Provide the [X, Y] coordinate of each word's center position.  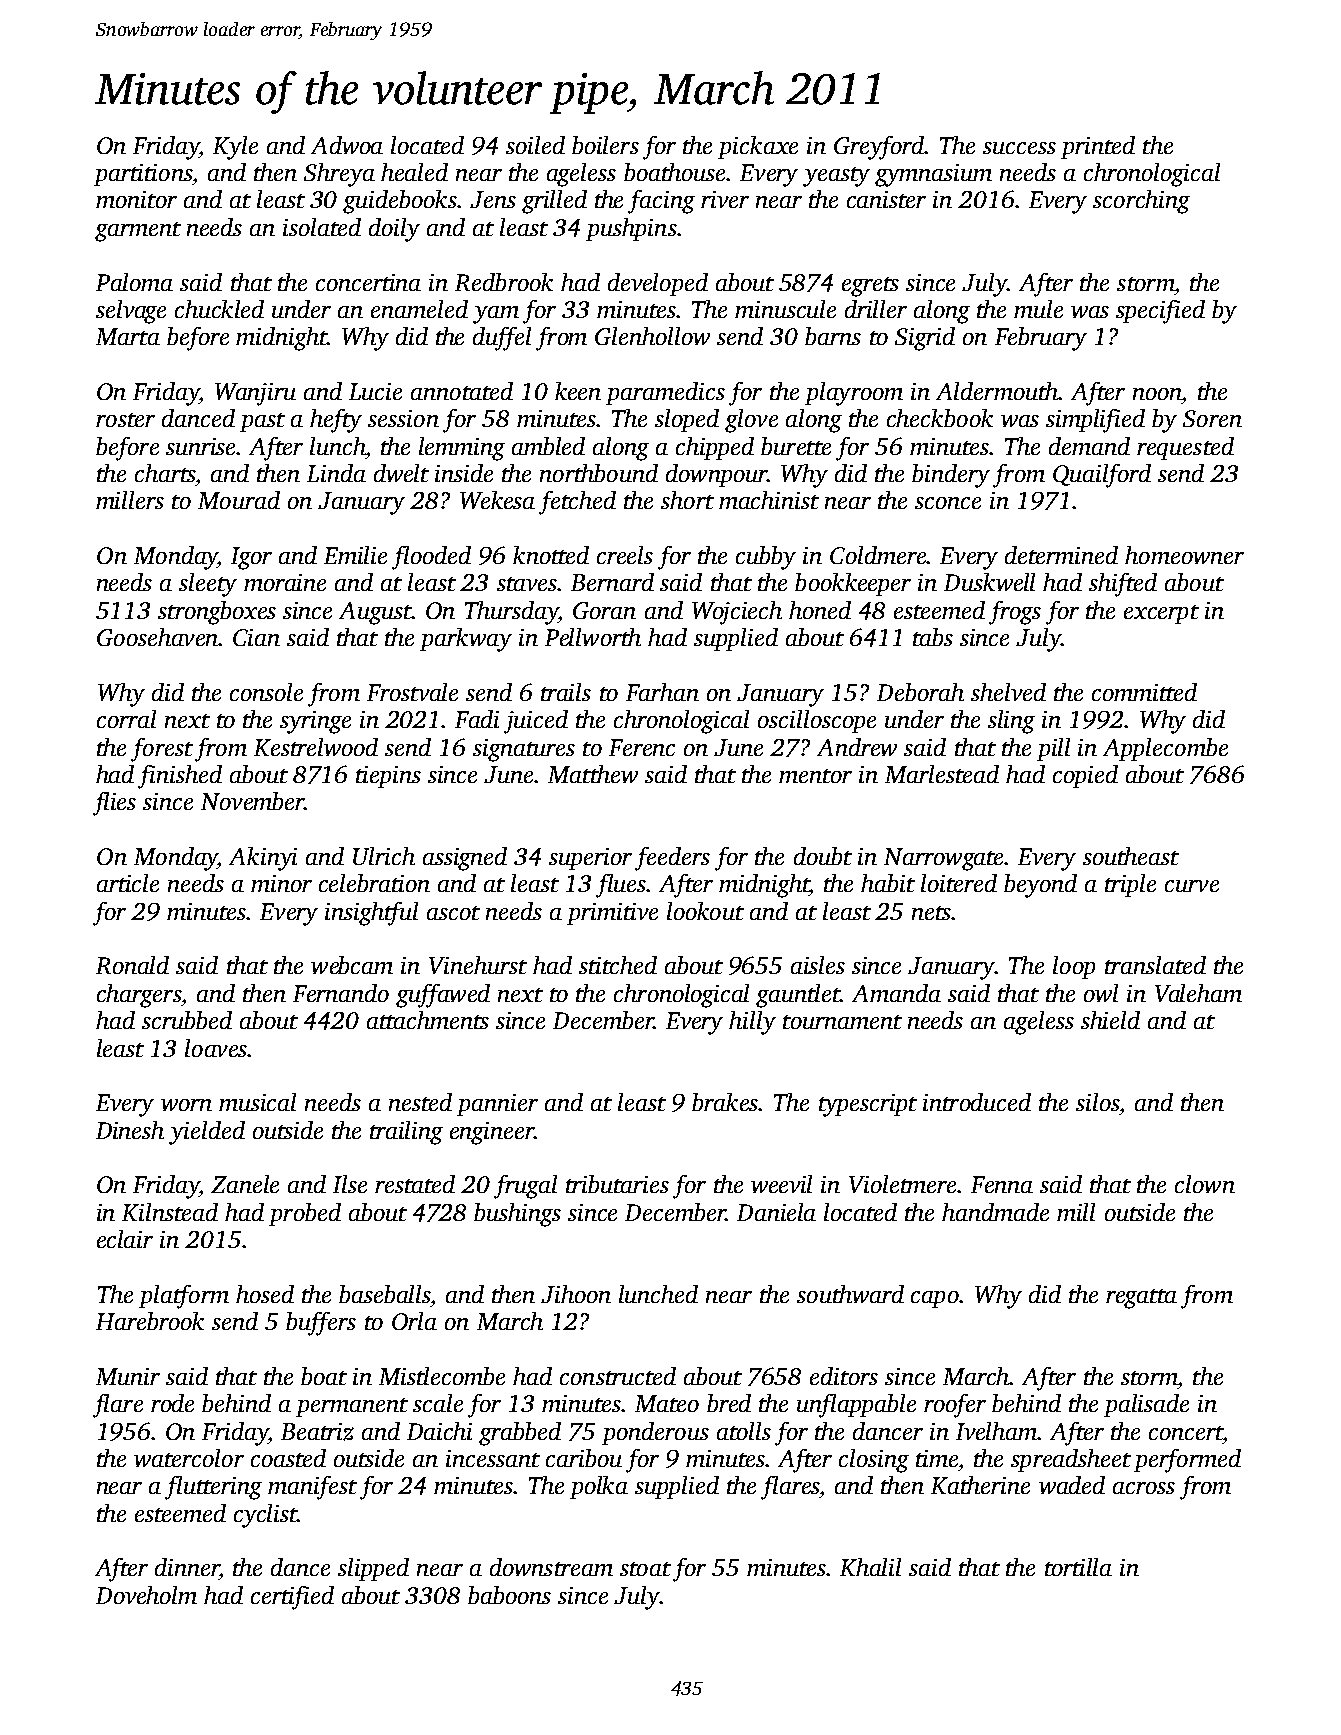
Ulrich [384, 856]
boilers [605, 145]
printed [1098, 147]
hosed [265, 1294]
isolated [322, 227]
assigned [465, 859]
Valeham [1198, 993]
